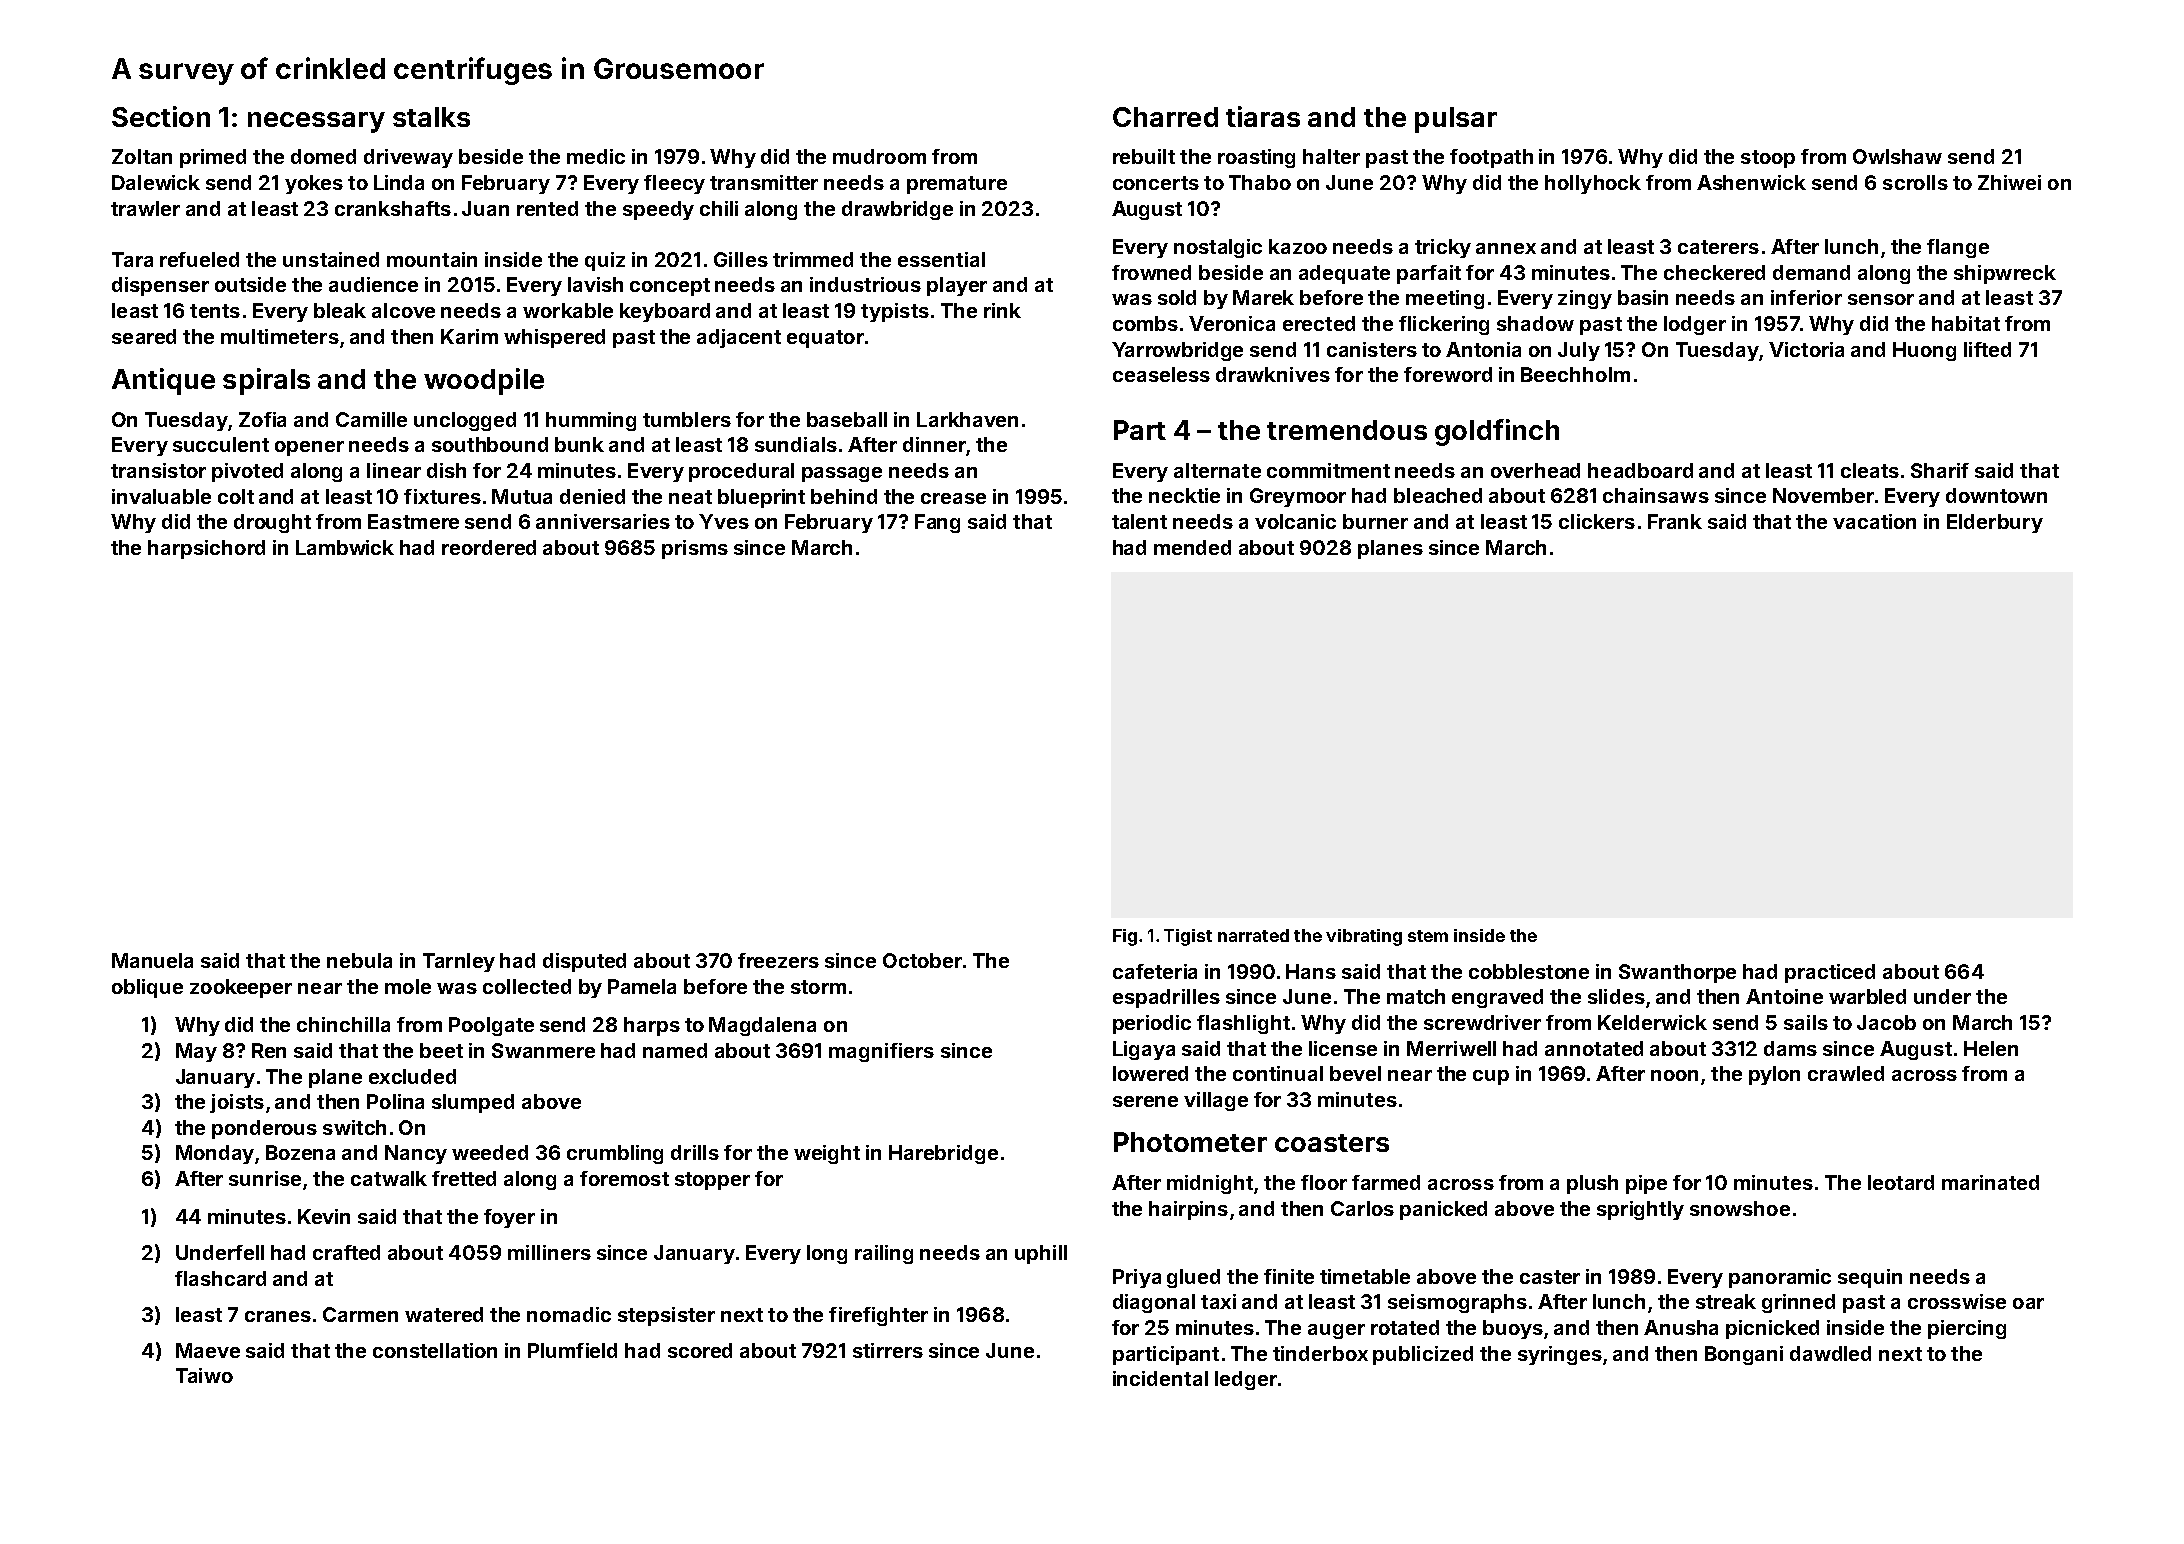 This page has height=1544, width=2184. Describe the element at coordinates (879, 156) in the page. I see `mudroom` at that location.
